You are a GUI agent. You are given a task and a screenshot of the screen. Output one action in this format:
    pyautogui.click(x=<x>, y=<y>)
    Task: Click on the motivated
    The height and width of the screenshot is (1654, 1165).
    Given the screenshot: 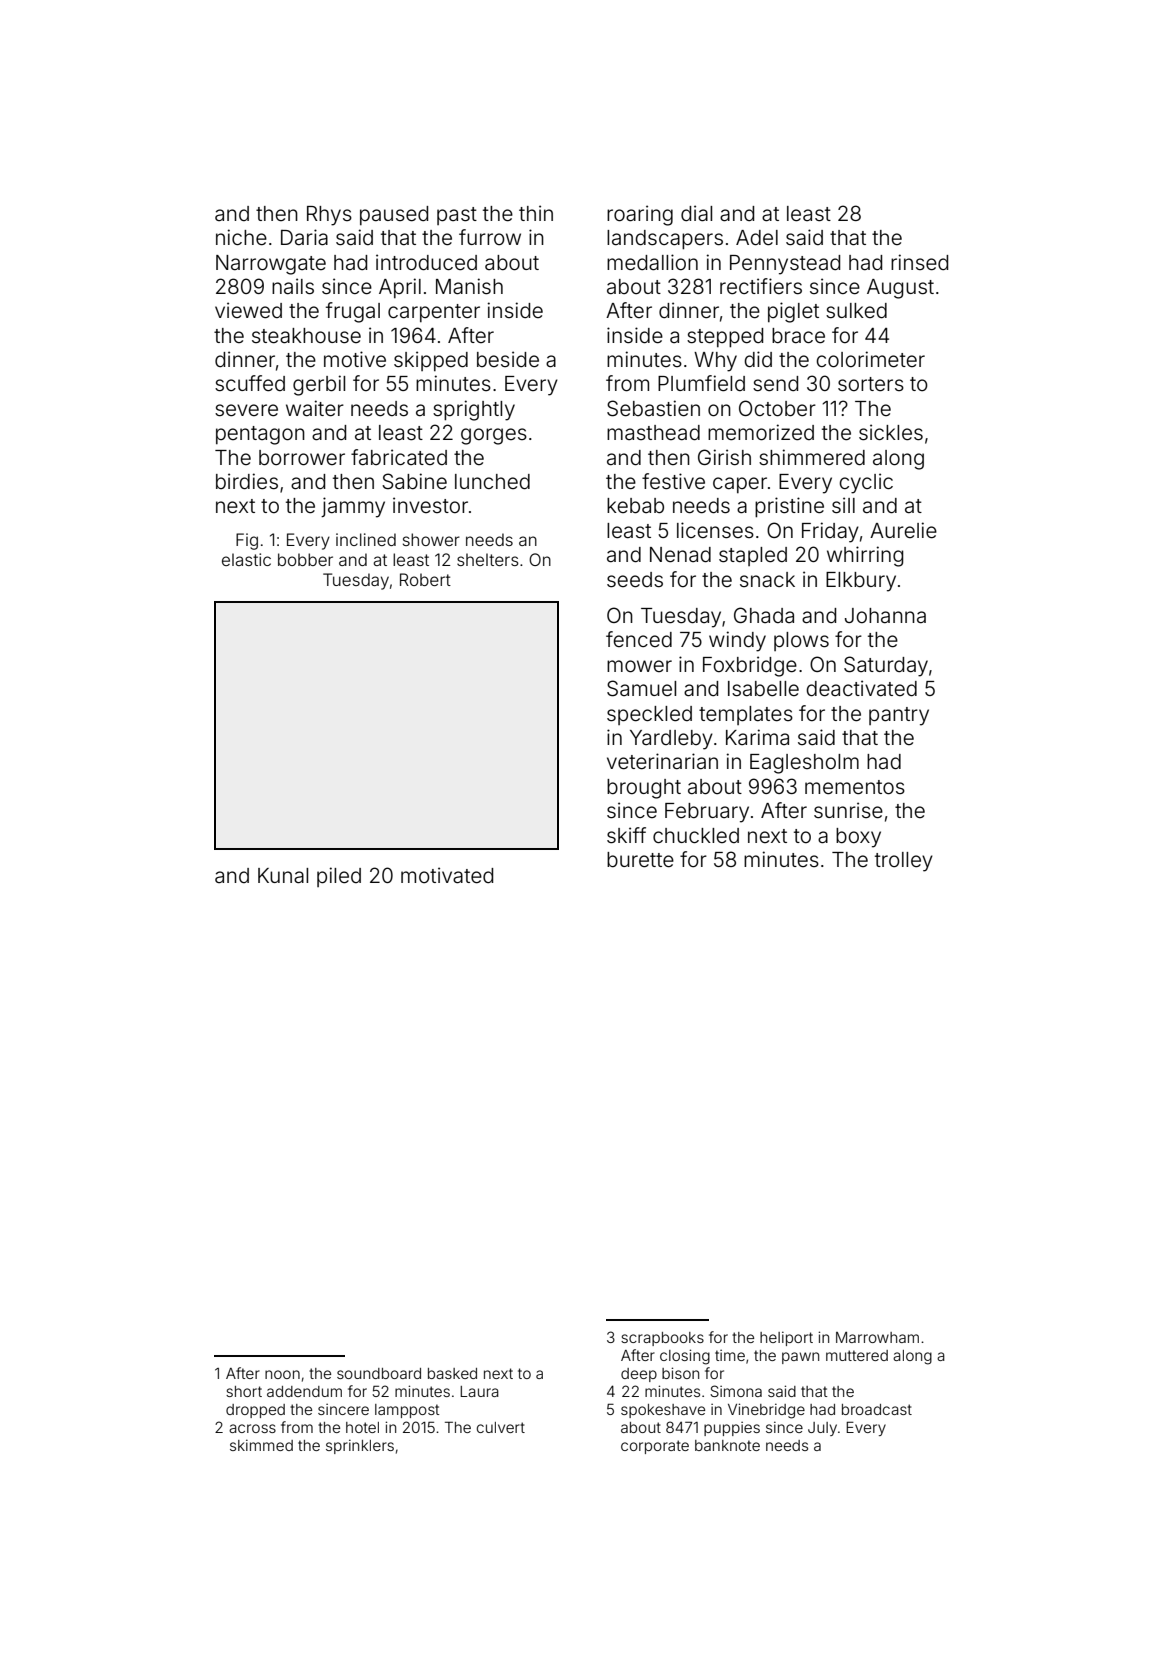 What is the action you would take?
    pyautogui.click(x=447, y=875)
